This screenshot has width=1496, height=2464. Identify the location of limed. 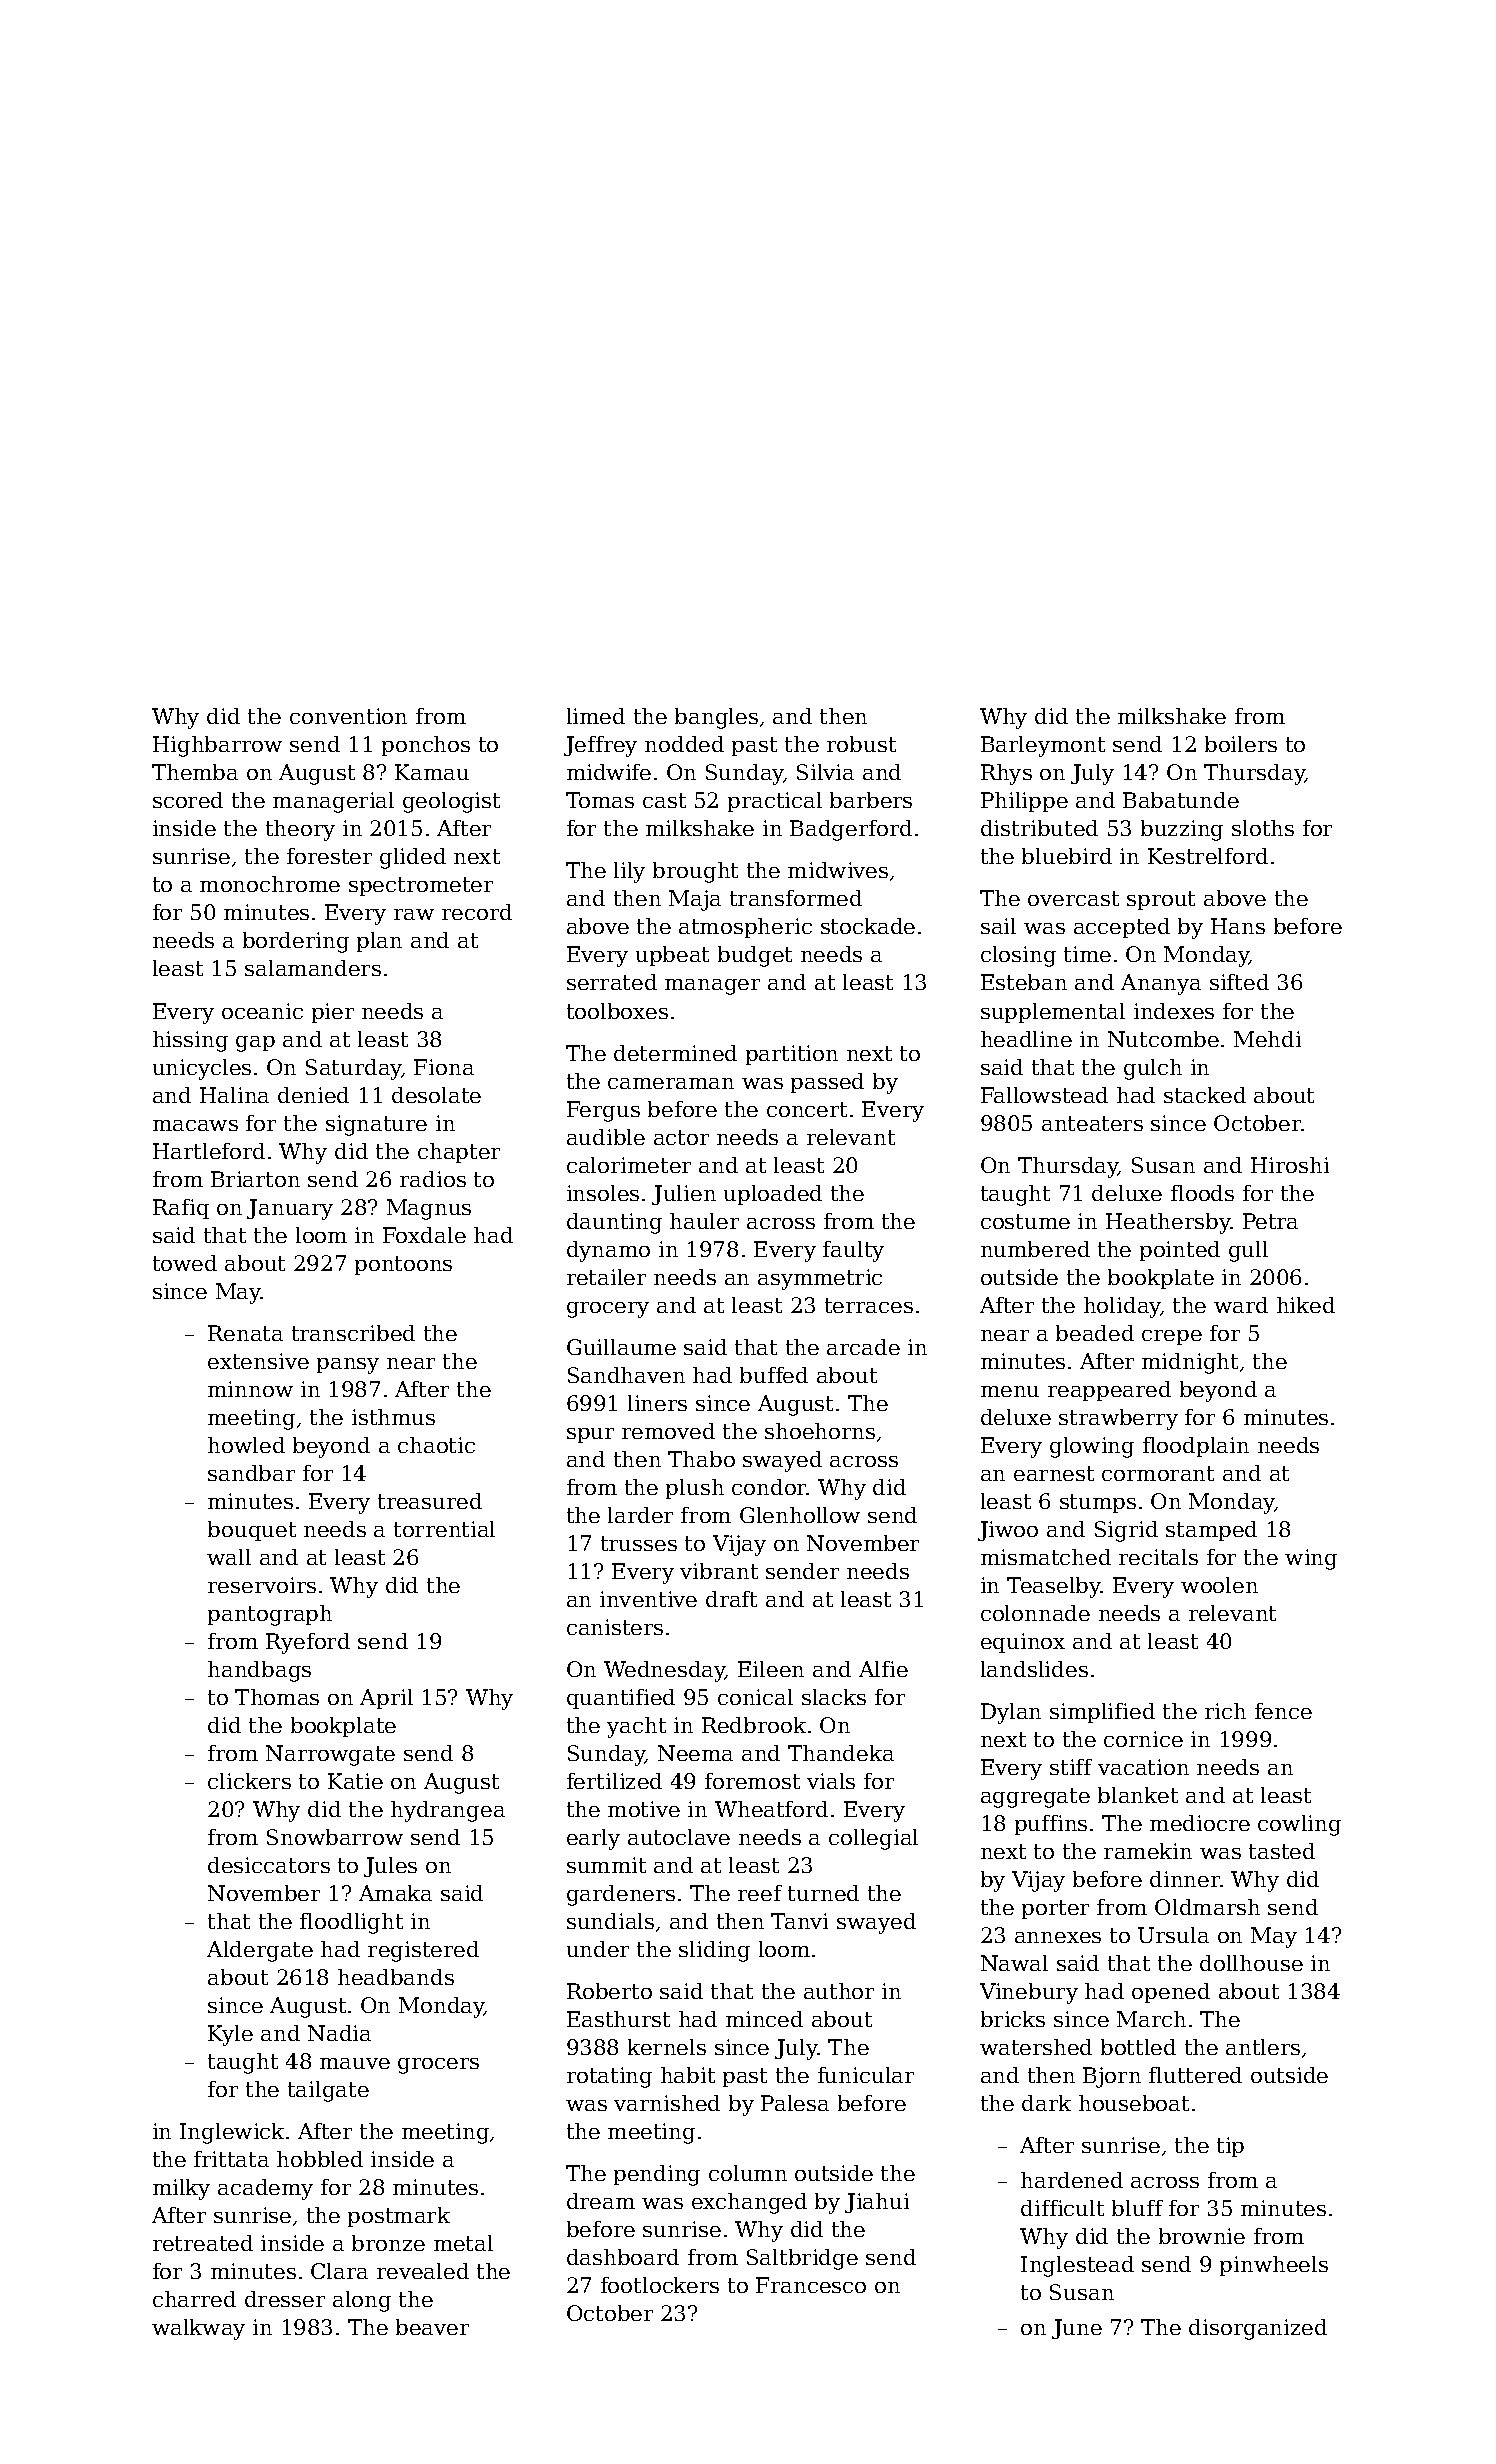
(596, 716).
